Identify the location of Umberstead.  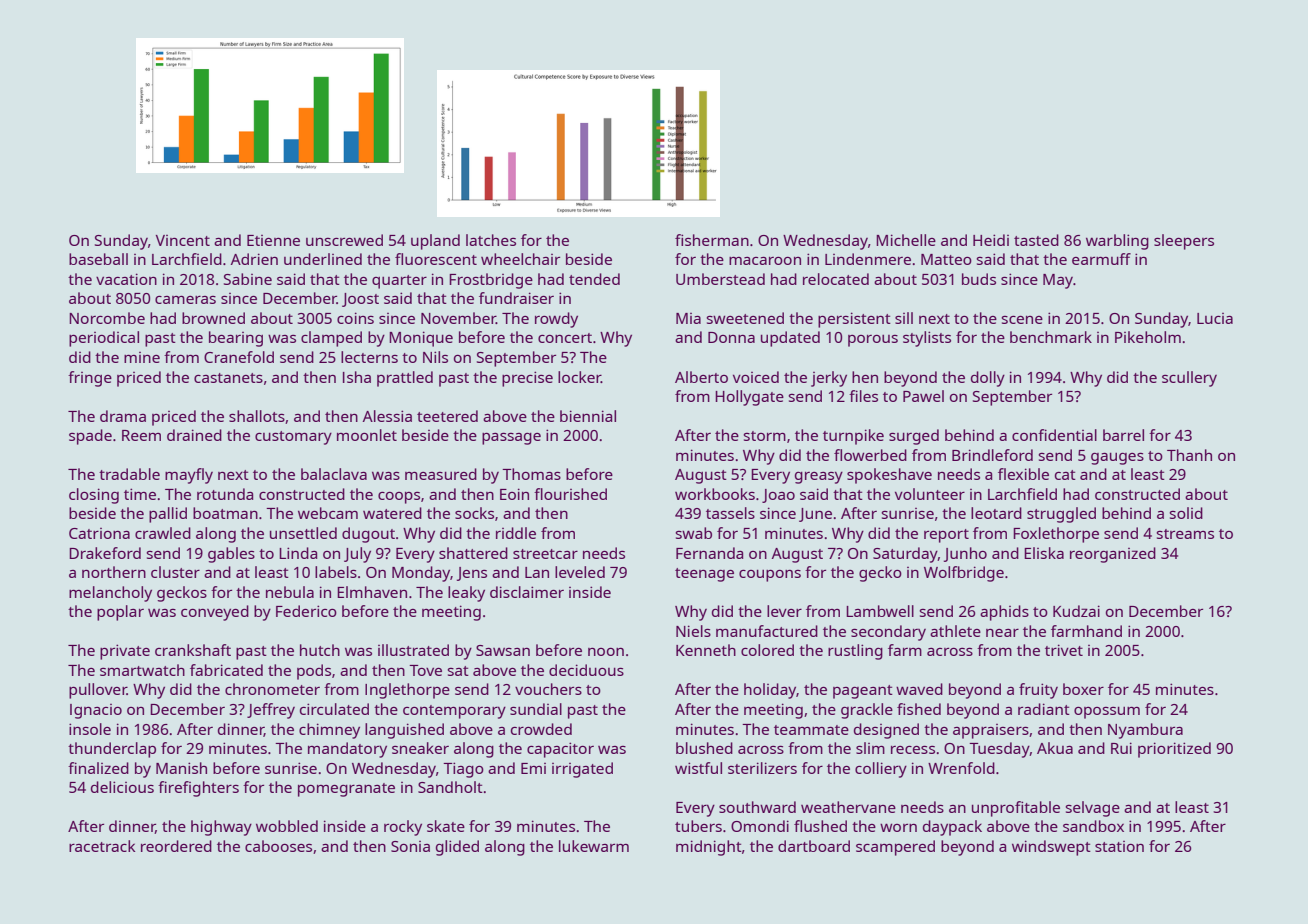
(720, 279).
